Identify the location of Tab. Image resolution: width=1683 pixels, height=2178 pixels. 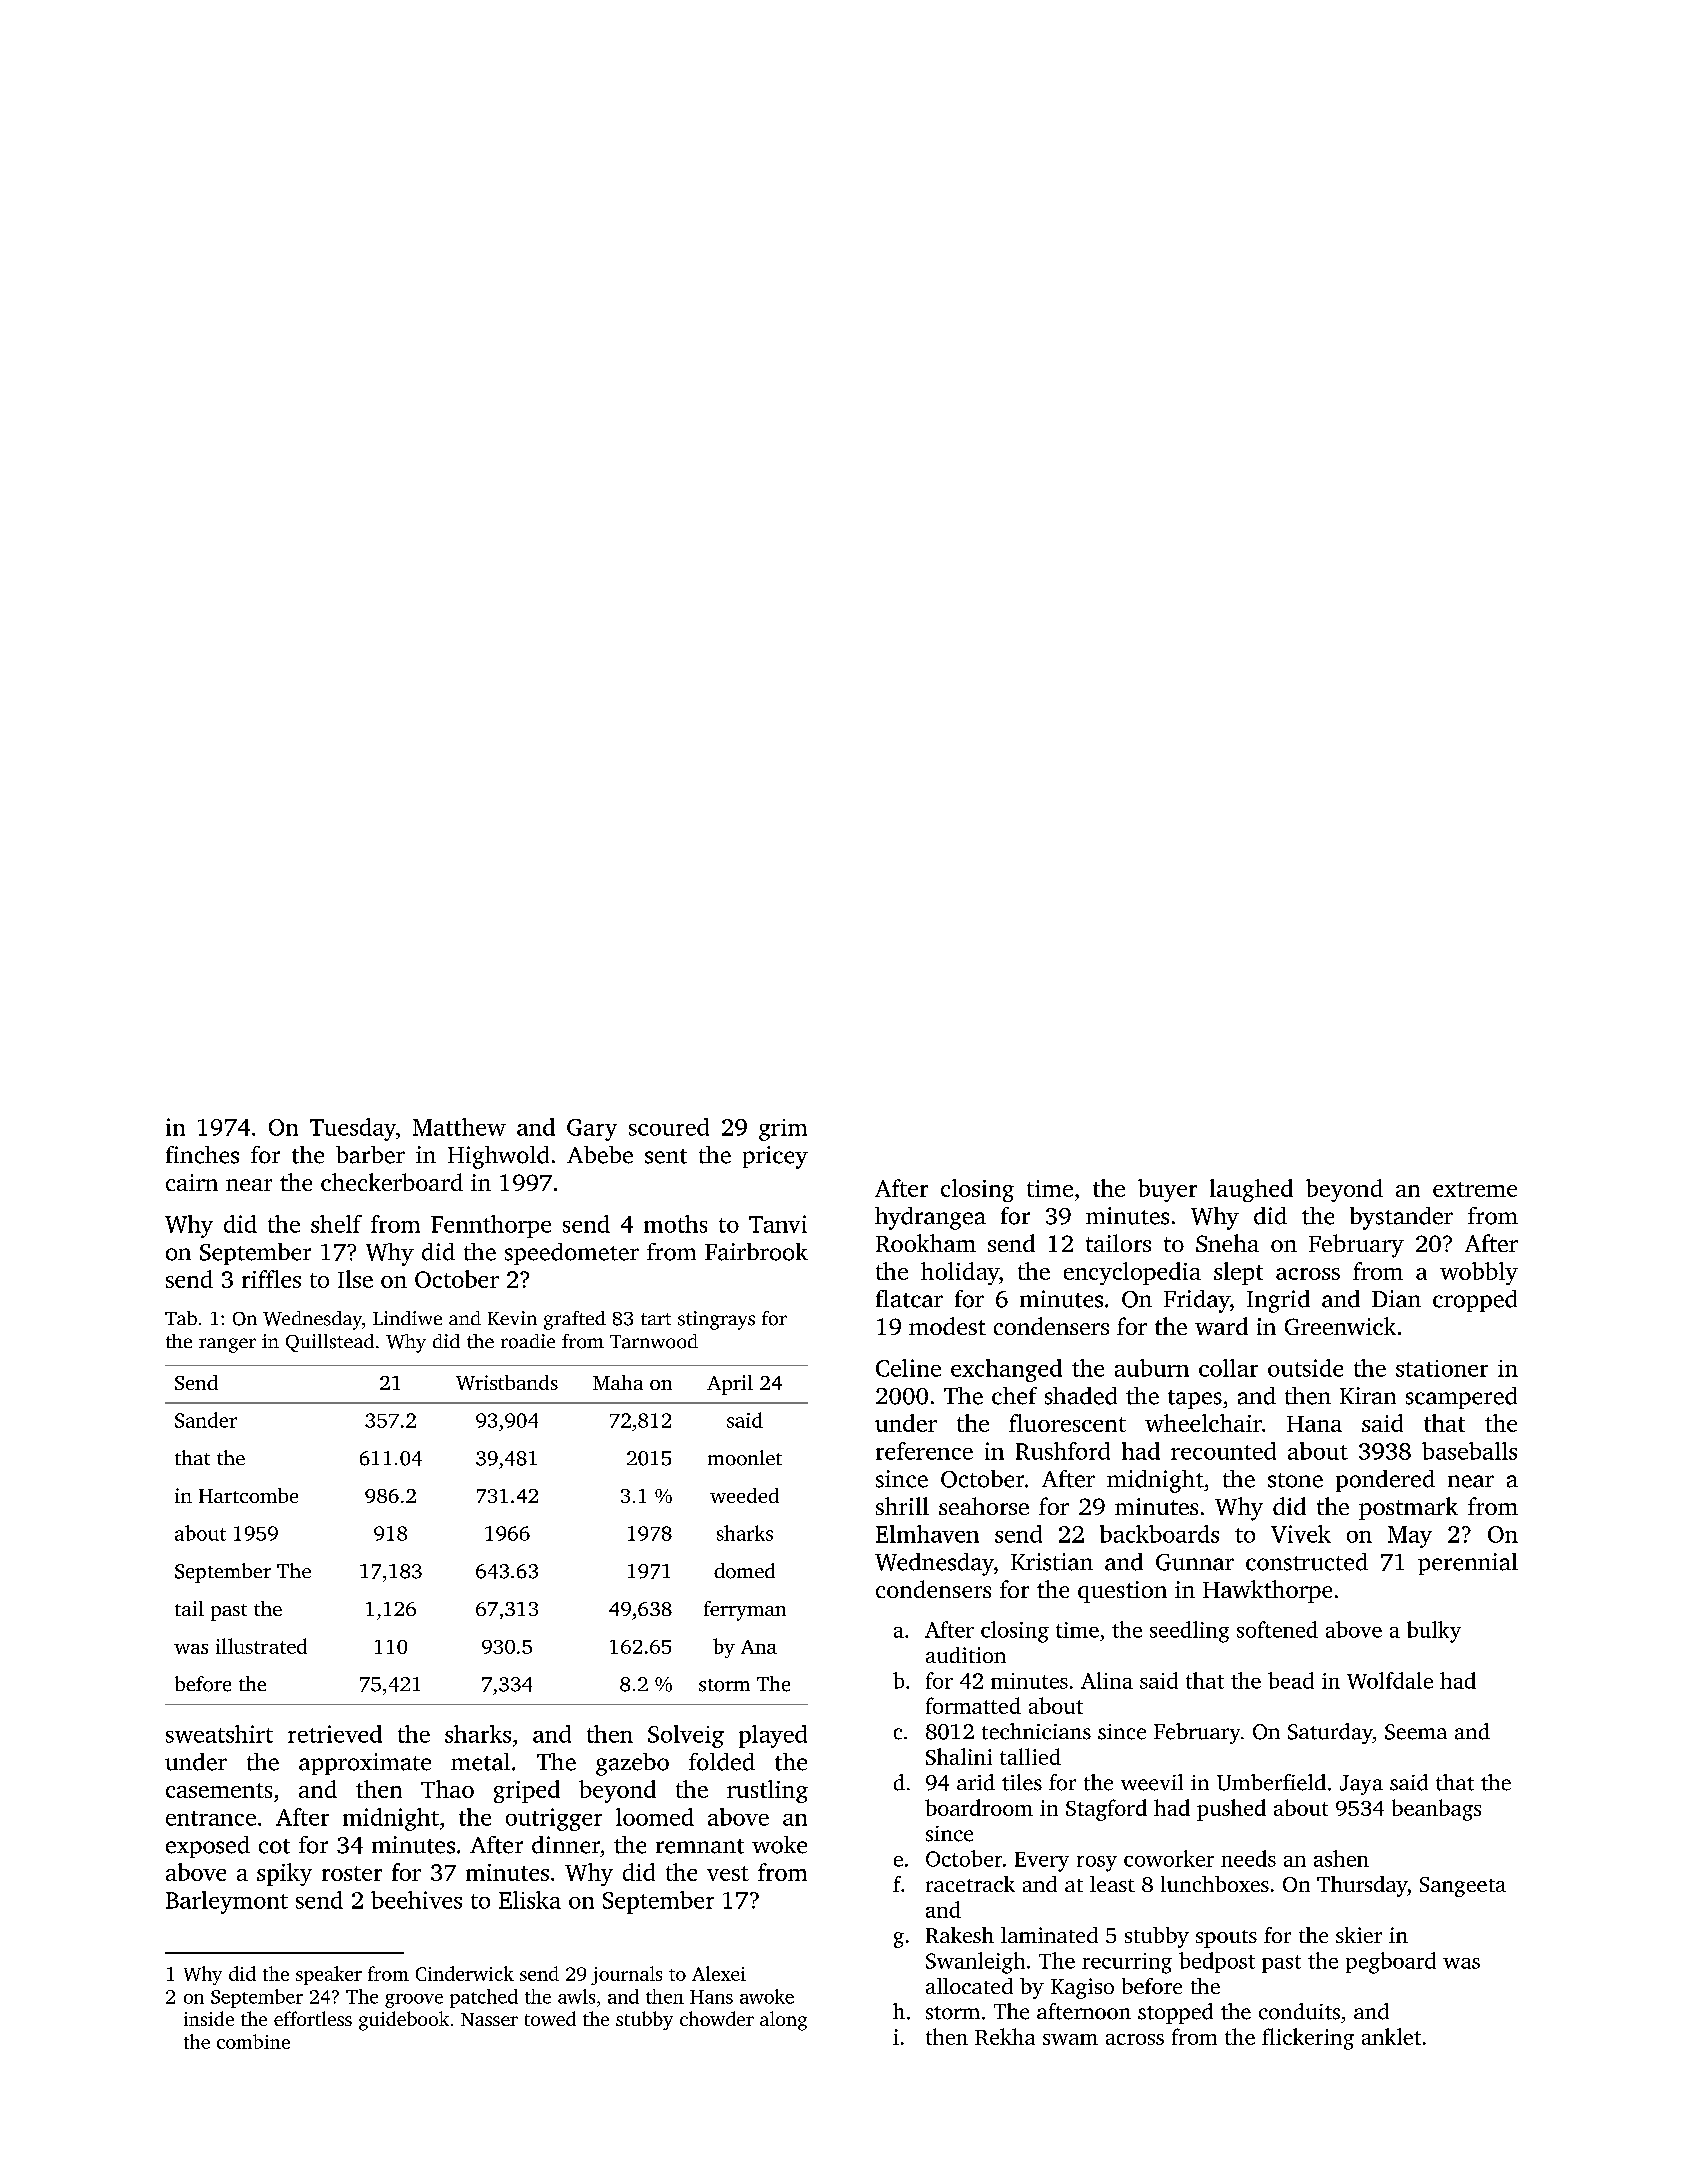
(181, 1318).
